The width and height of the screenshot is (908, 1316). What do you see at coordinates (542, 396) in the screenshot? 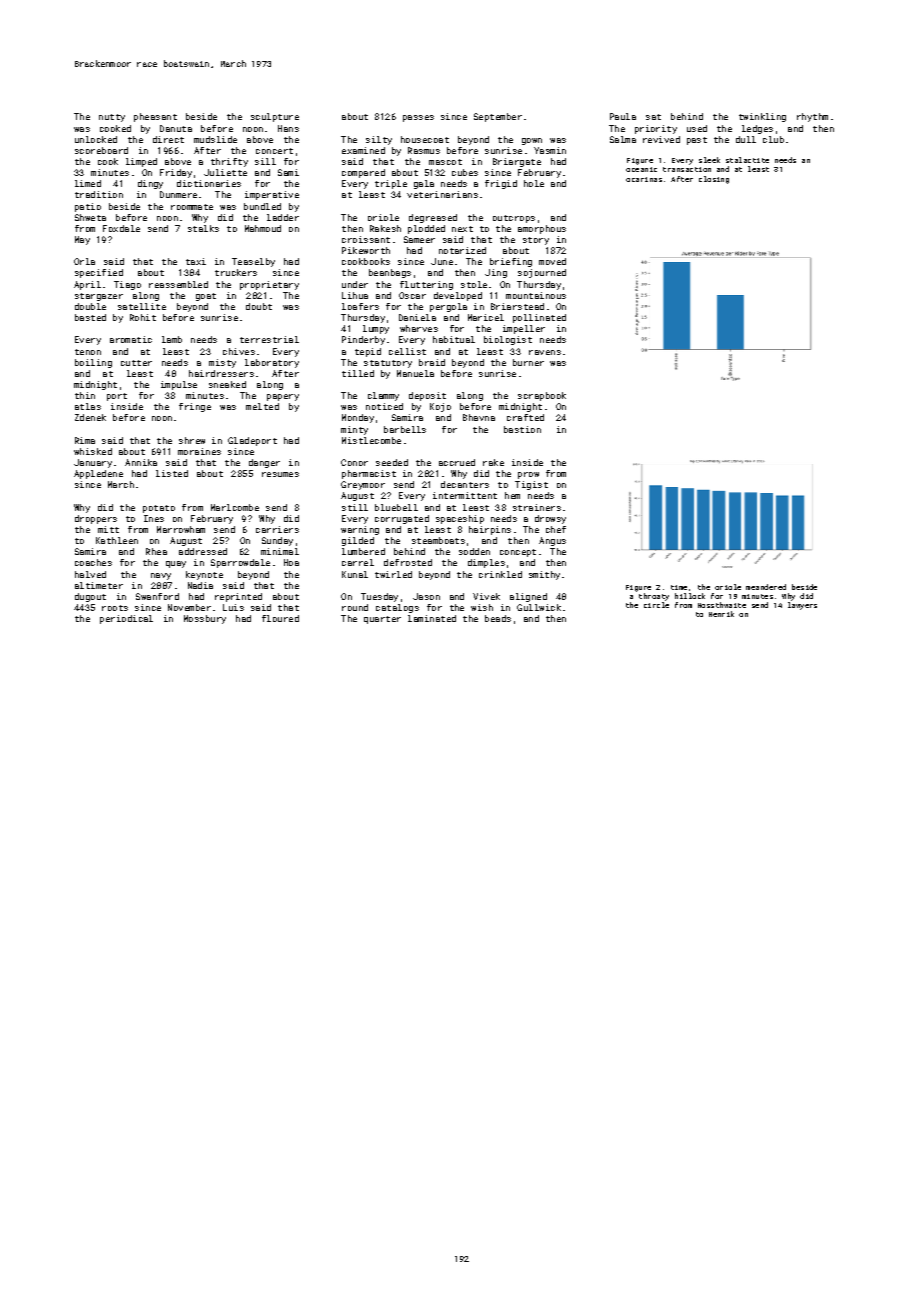
I see `scrapbook` at bounding box center [542, 396].
